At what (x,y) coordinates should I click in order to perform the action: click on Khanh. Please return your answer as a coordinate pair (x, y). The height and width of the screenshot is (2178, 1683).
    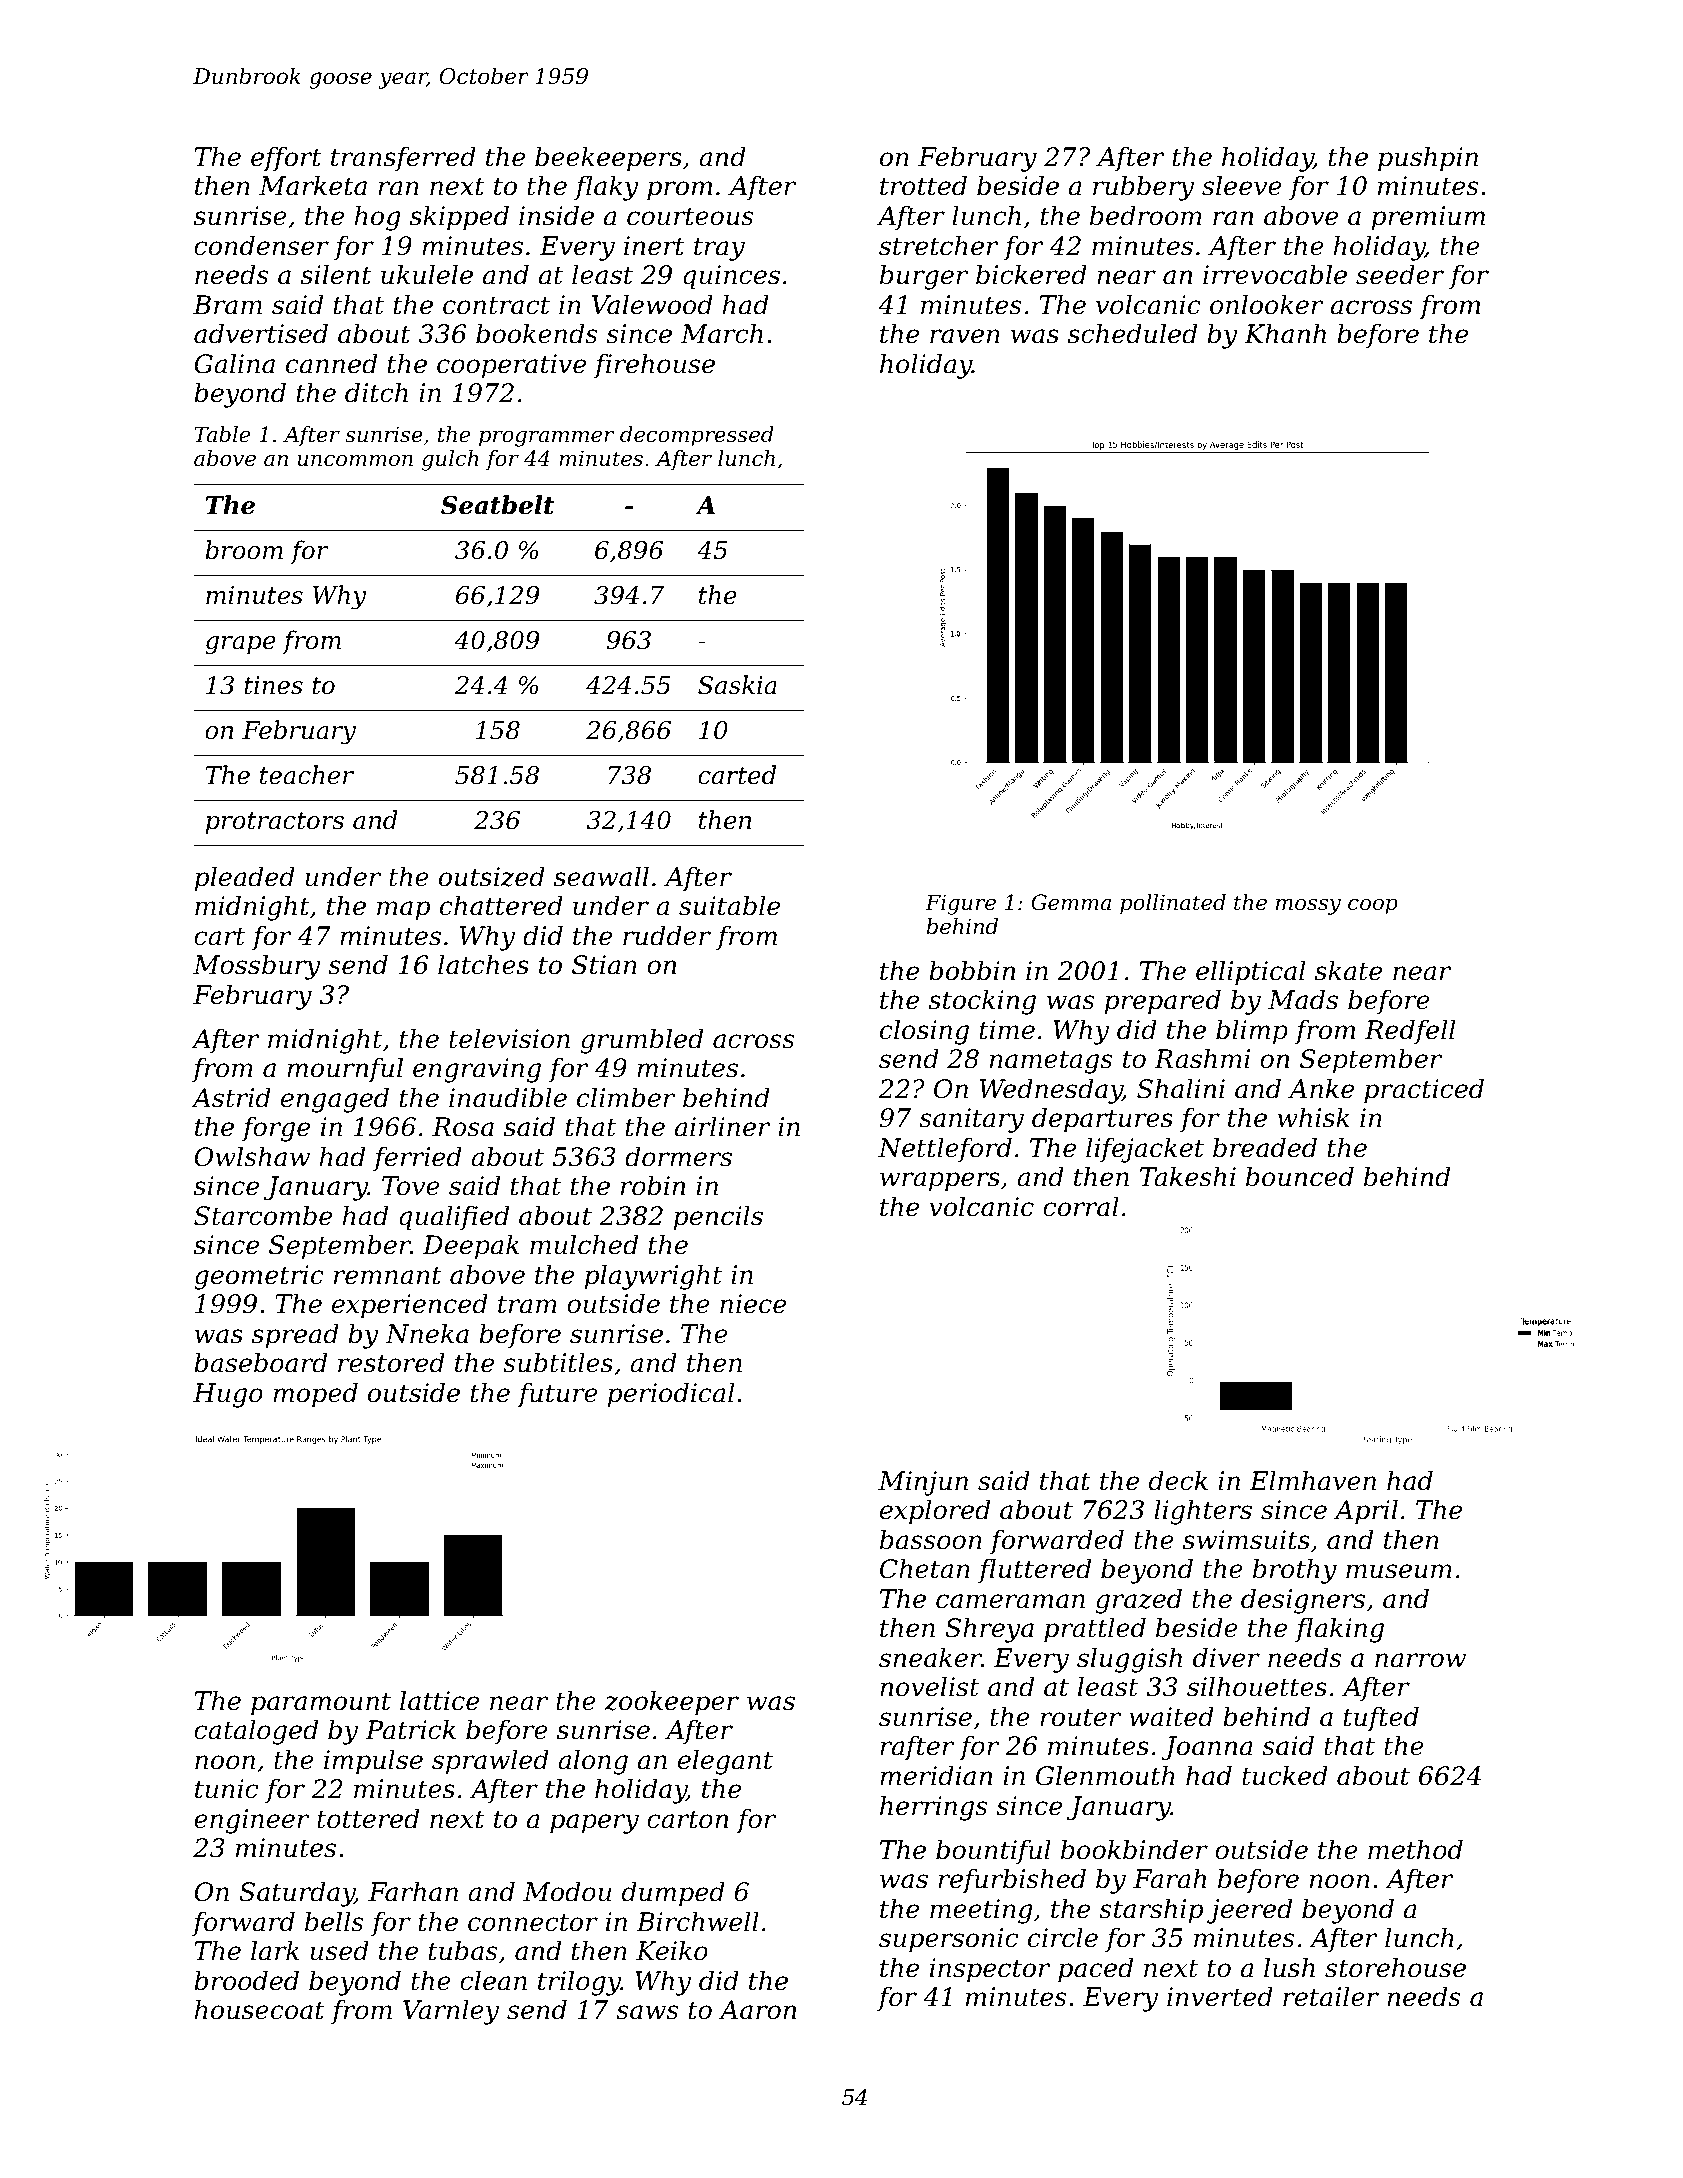
    Looking at the image, I should click on (1285, 333).
